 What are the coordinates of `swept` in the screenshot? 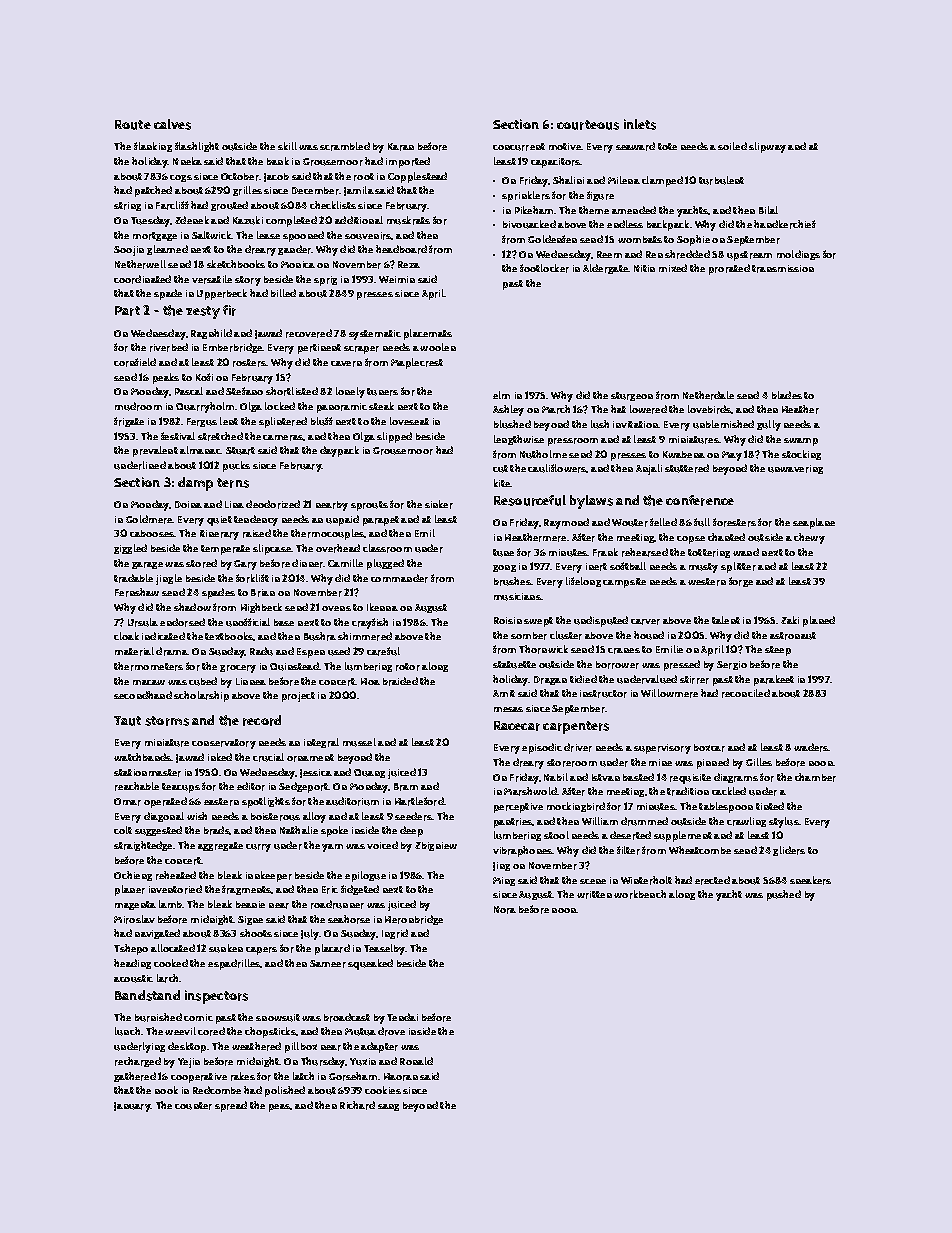 It's located at (538, 622).
